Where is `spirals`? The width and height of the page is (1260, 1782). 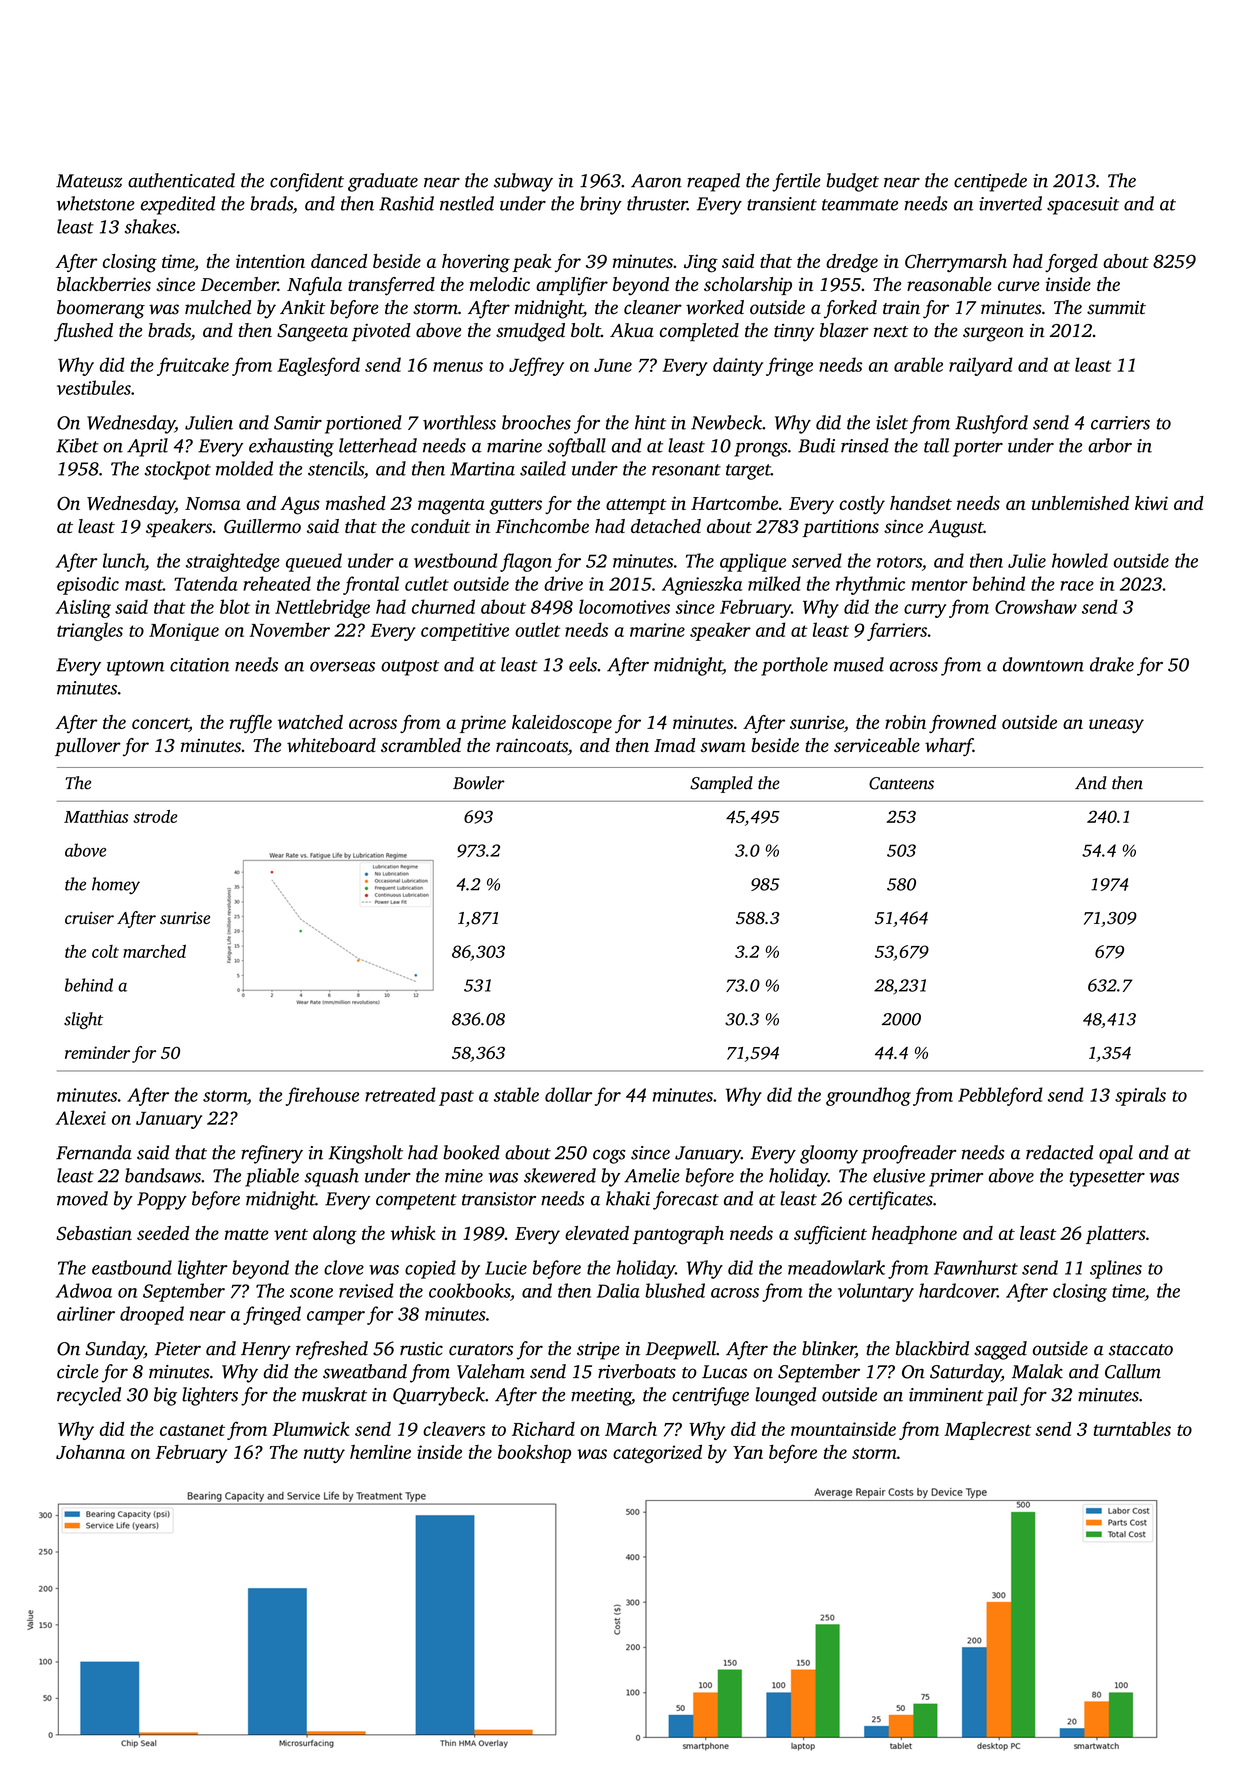
spirals is located at coordinates (1140, 1096).
